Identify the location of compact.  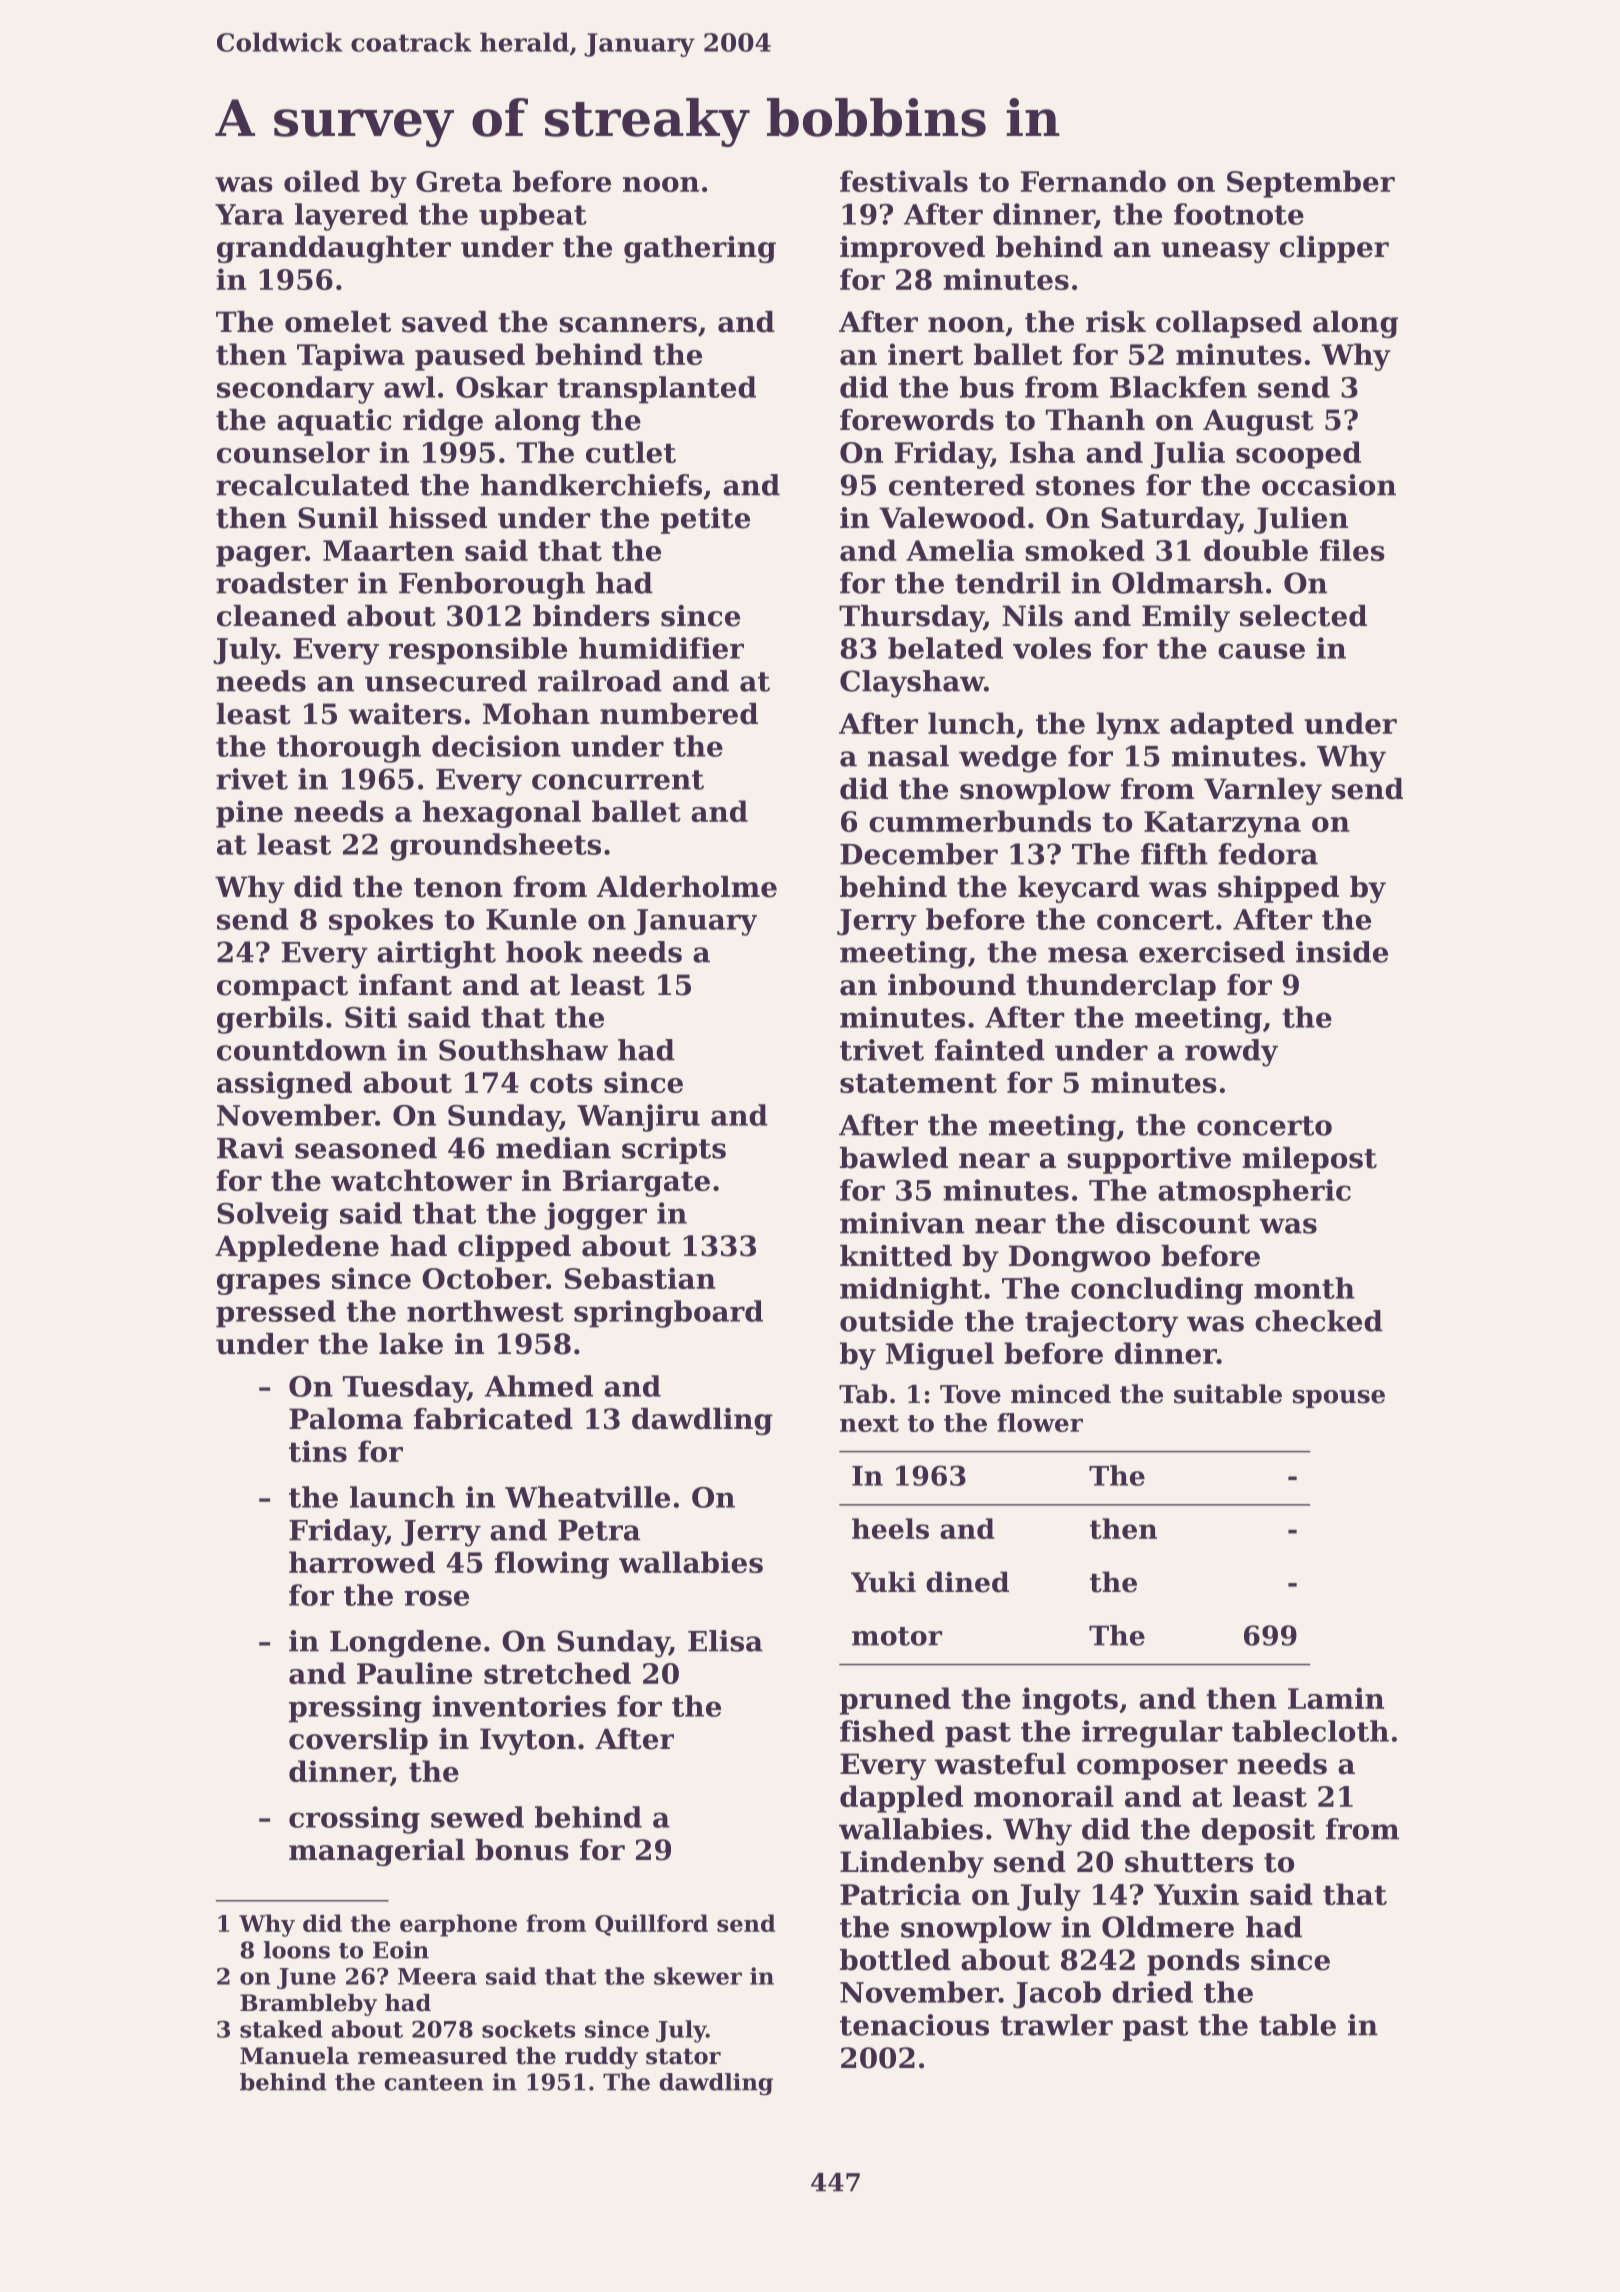
(282, 988).
